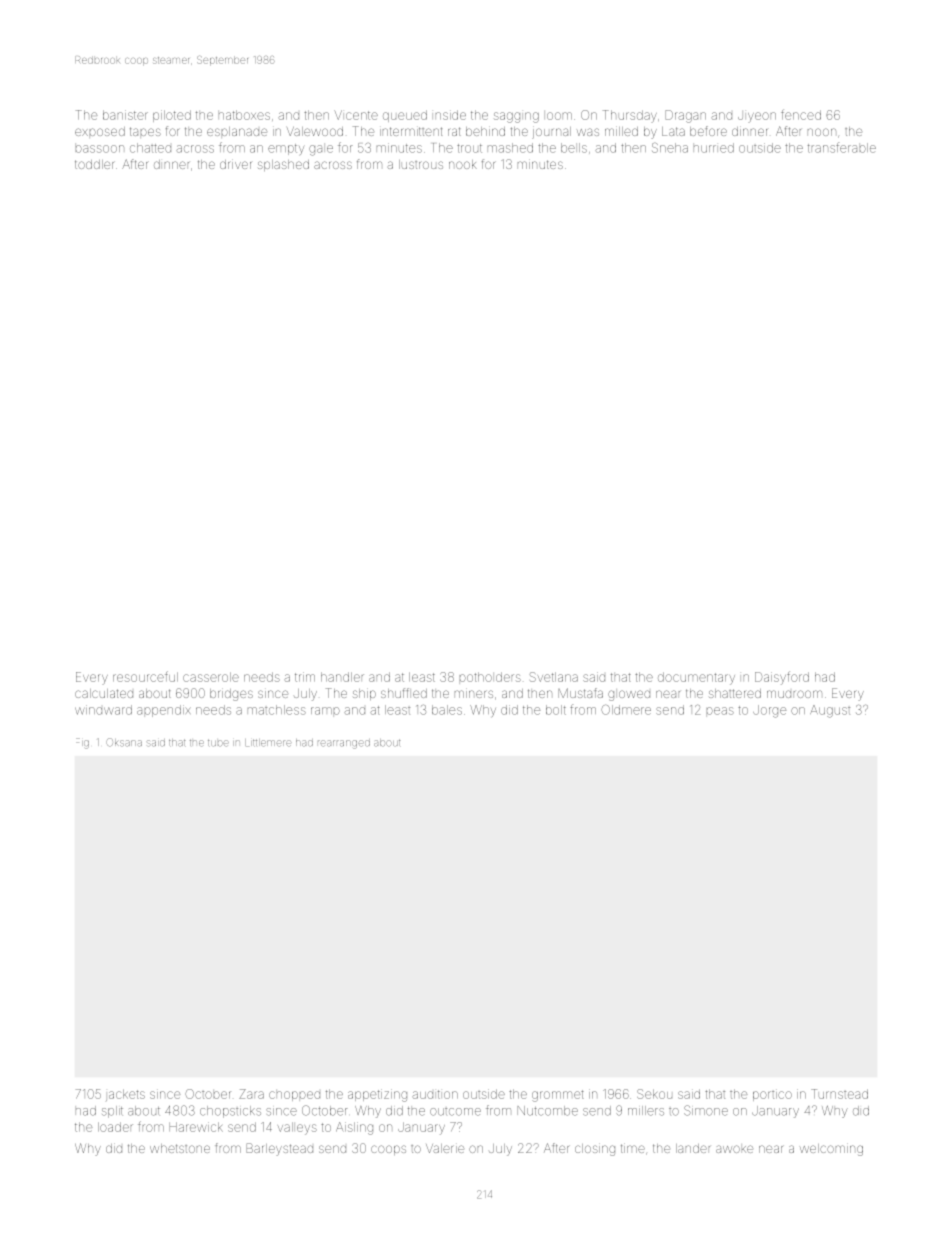 The image size is (952, 1233). What do you see at coordinates (842, 147) in the document?
I see `transferable` at bounding box center [842, 147].
